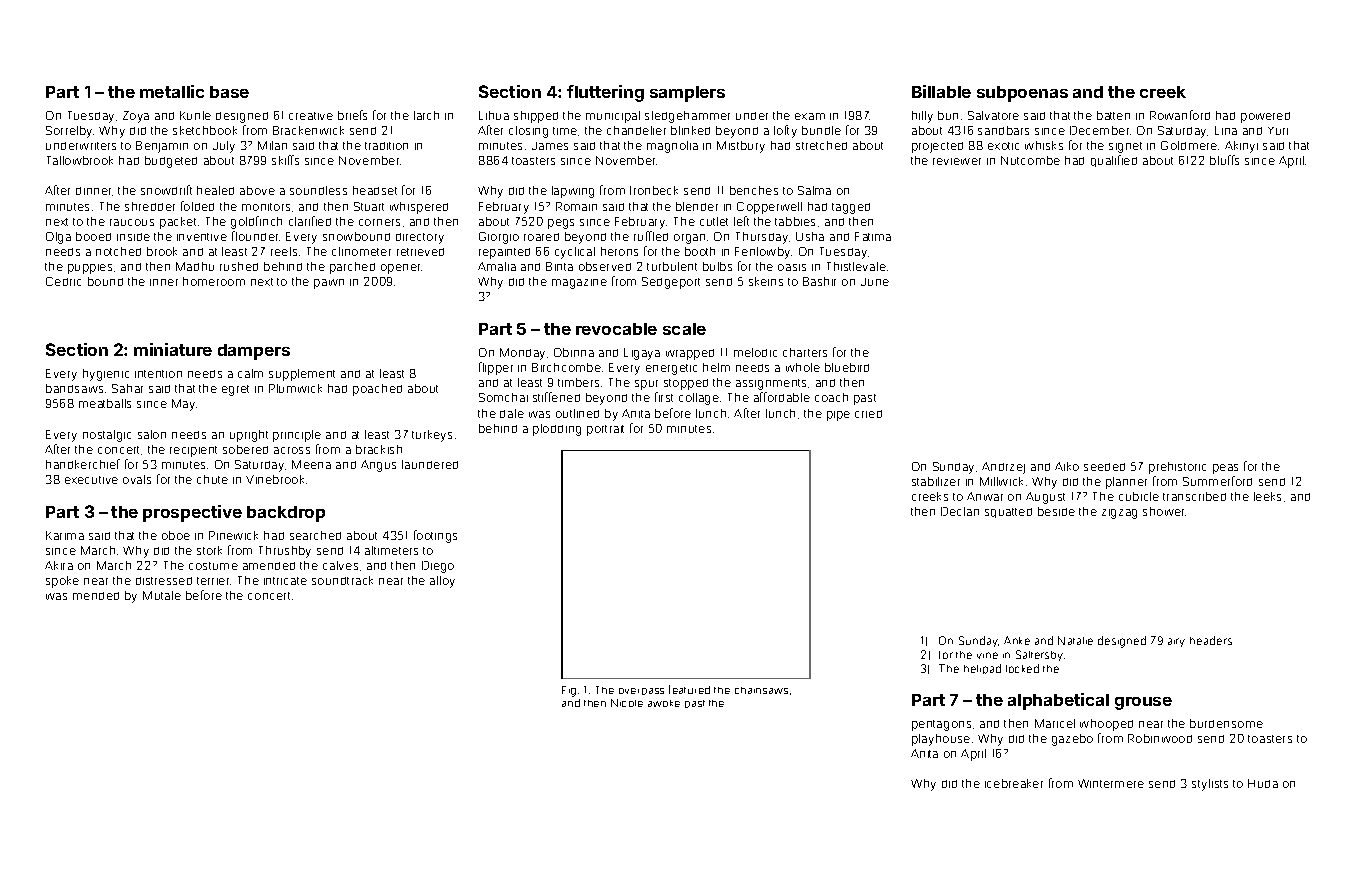  I want to click on Declan, so click(960, 511).
